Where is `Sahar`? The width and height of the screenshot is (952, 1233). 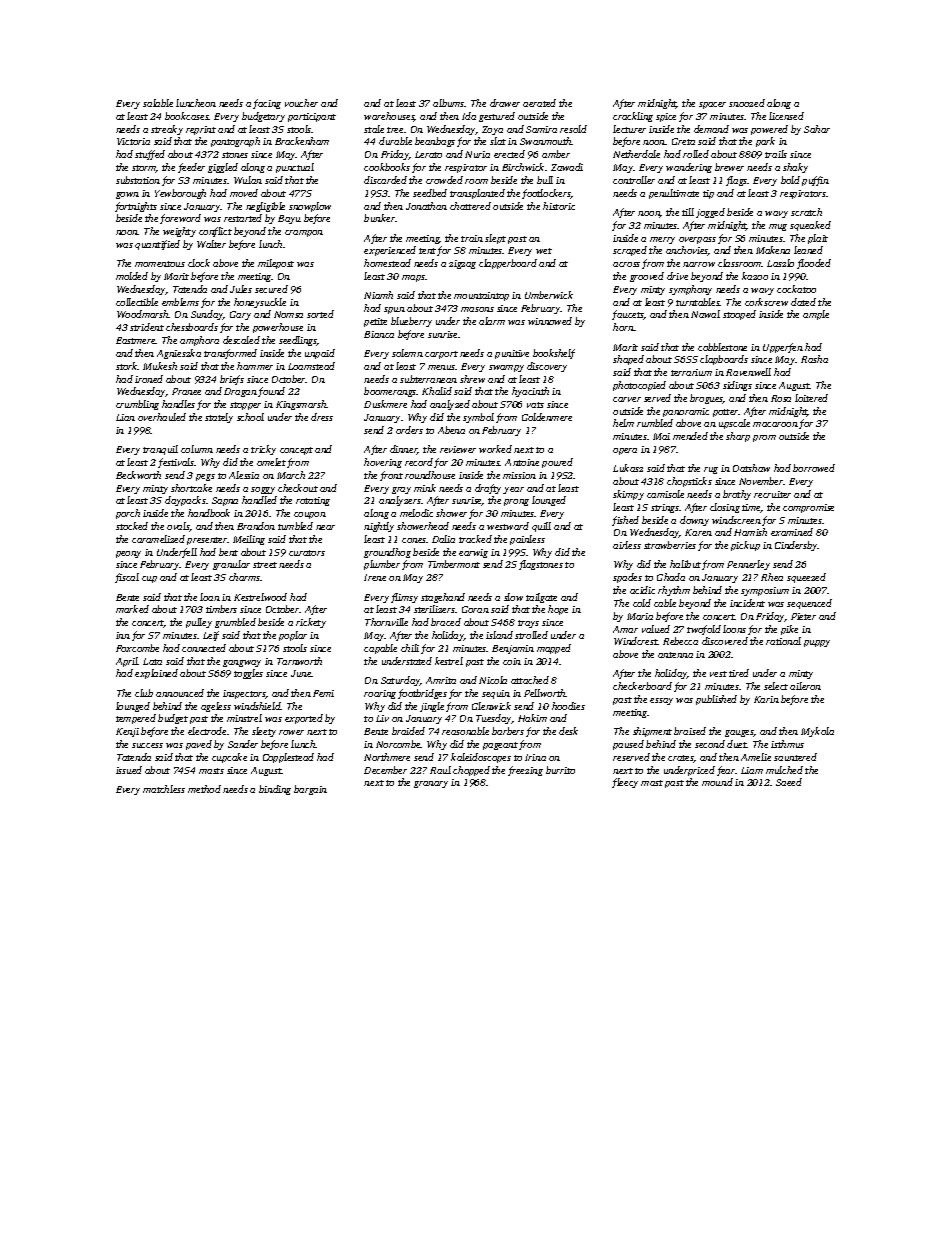
Sahar is located at coordinates (817, 129).
